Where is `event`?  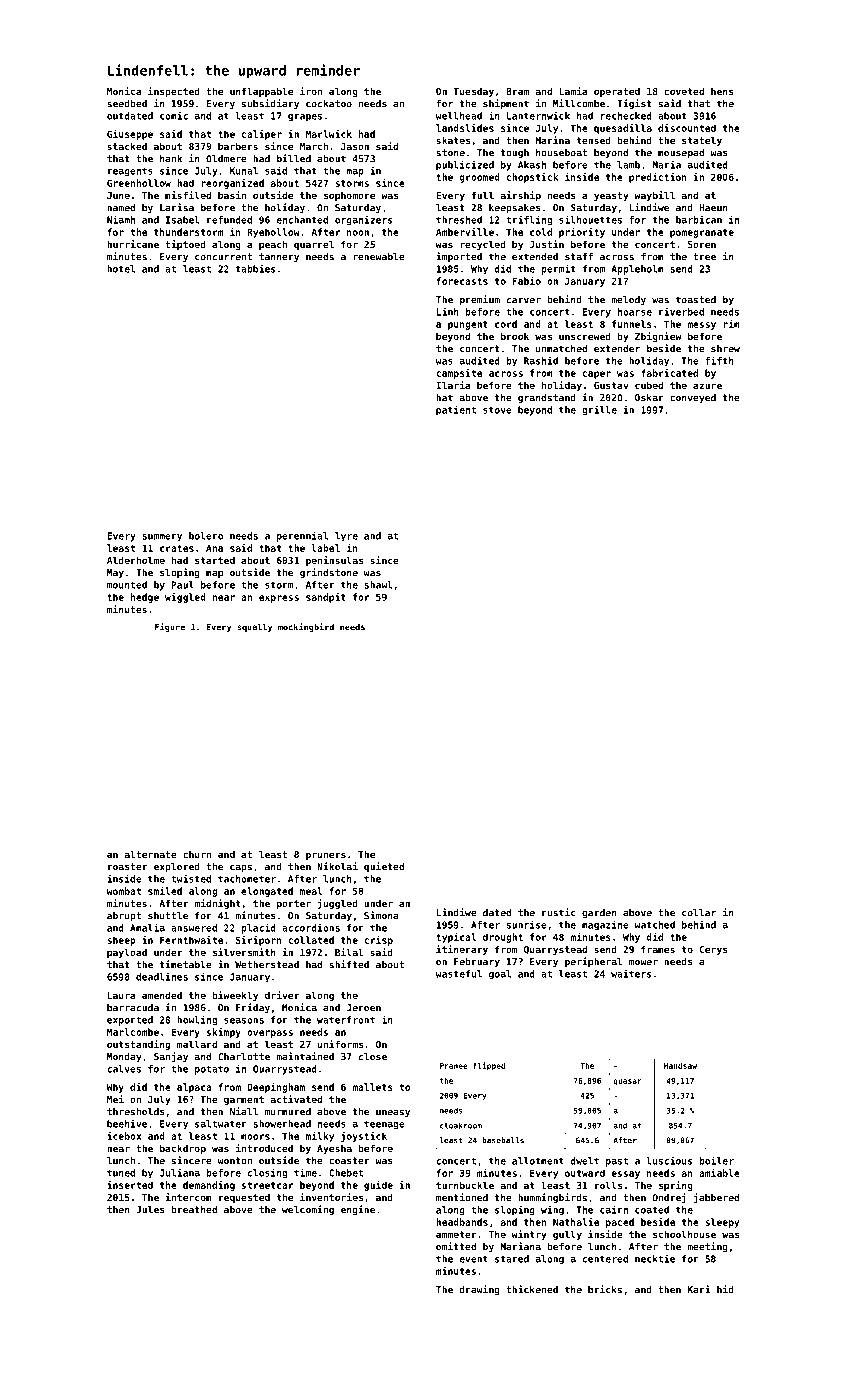
event is located at coordinates (473, 1259).
